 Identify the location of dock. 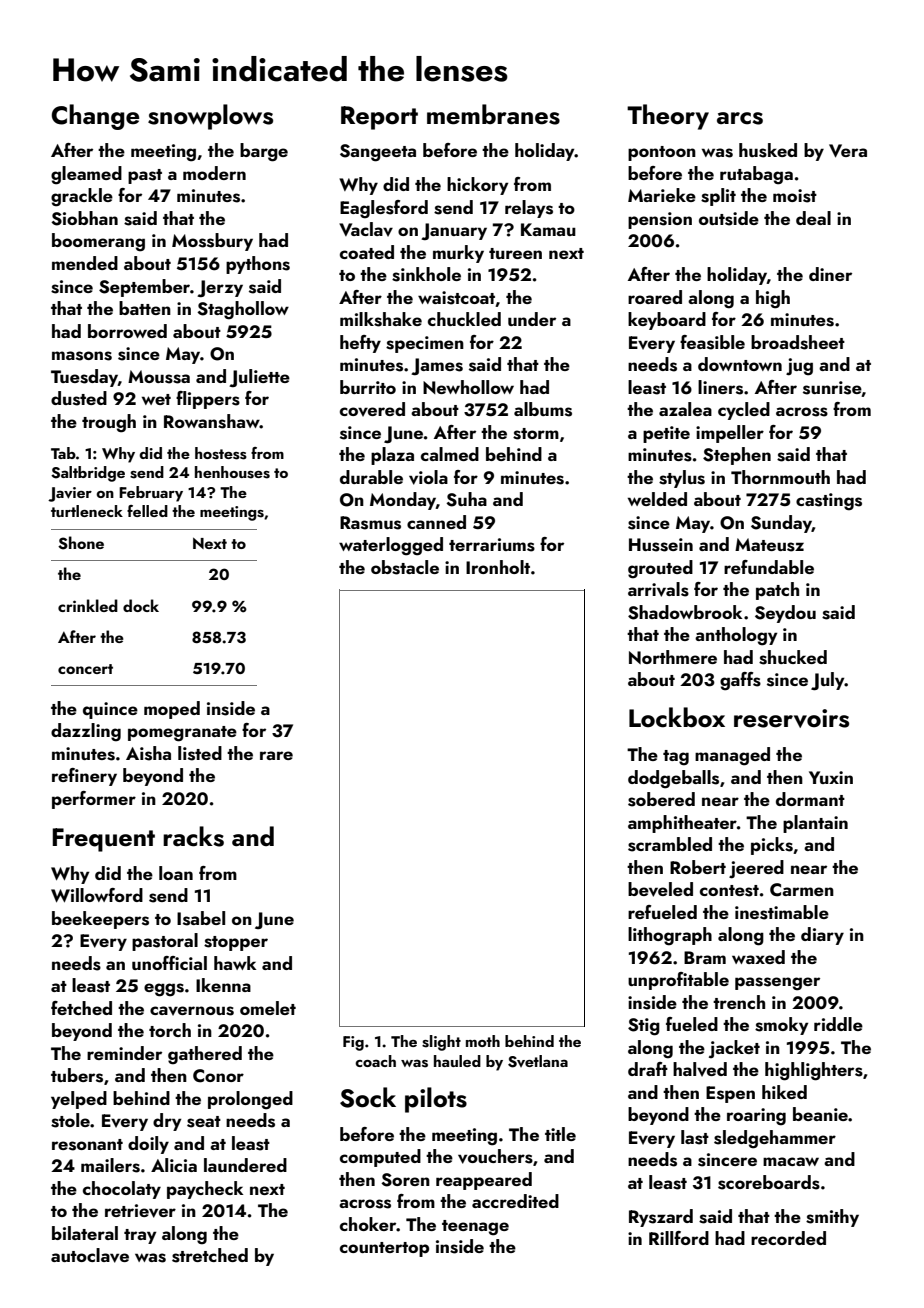
(141, 605).
